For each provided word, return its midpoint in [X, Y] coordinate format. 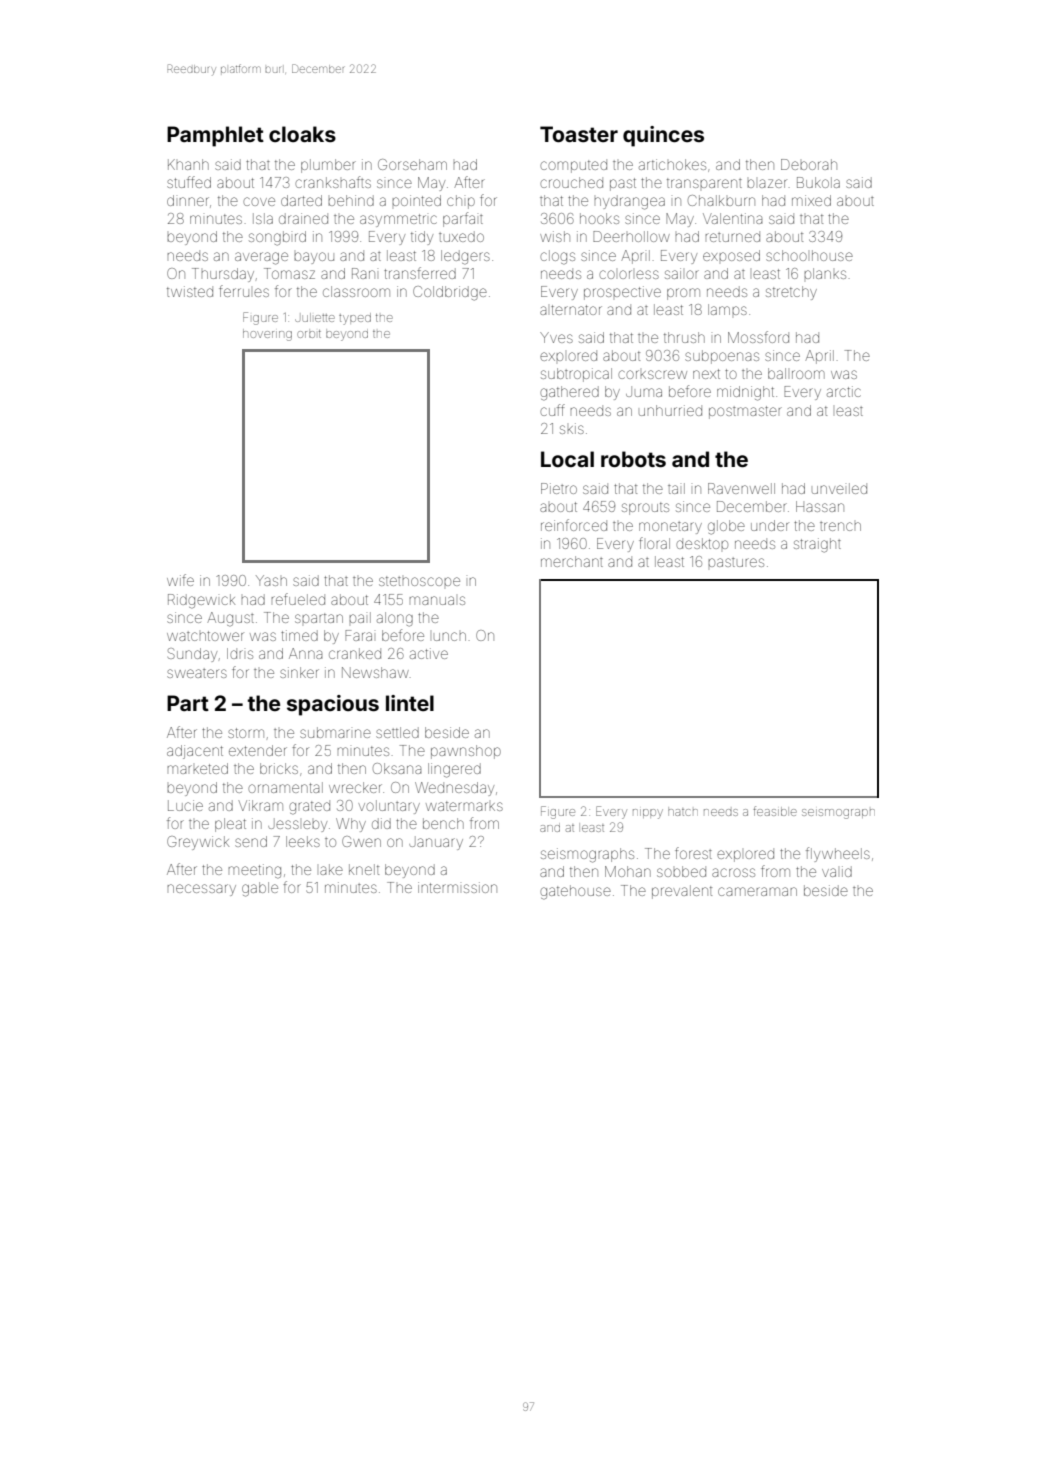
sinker [299, 672]
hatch [683, 812]
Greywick [198, 843]
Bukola [818, 182]
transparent [704, 183]
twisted [190, 291]
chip [461, 202]
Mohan [628, 871]
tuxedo [461, 236]
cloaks [302, 134]
